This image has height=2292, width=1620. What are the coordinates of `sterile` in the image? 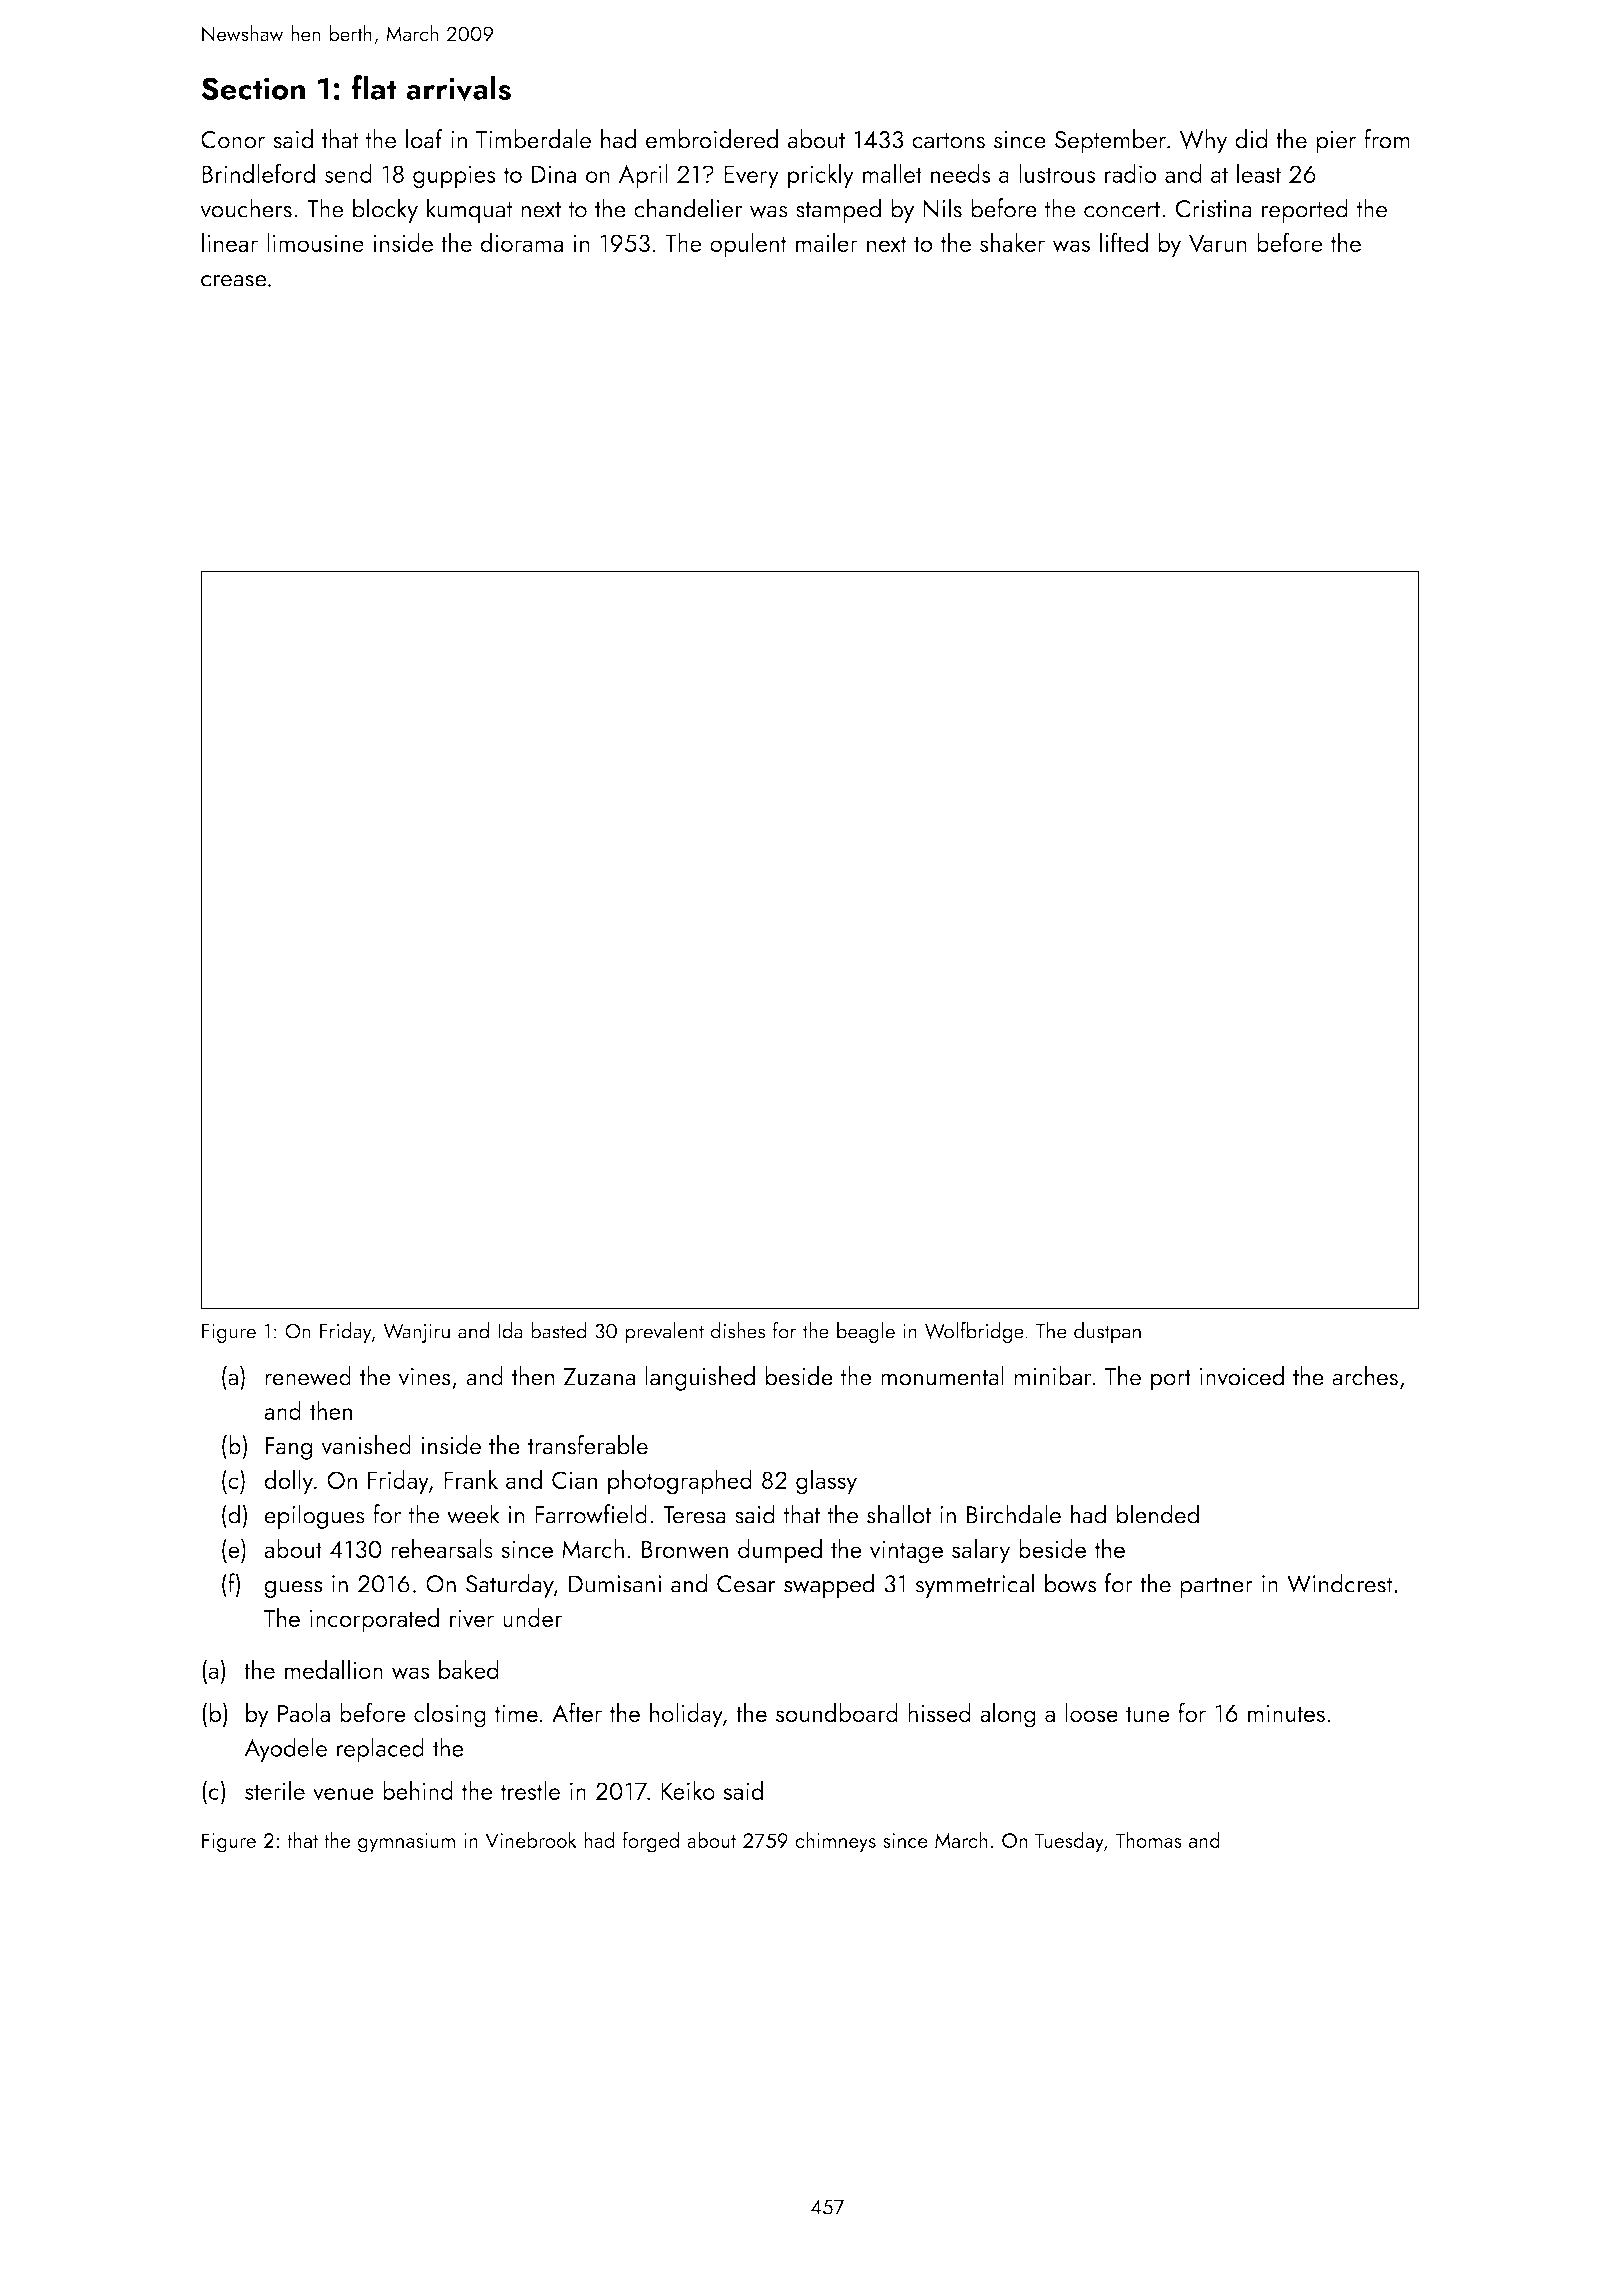 It's located at (275, 1790).
